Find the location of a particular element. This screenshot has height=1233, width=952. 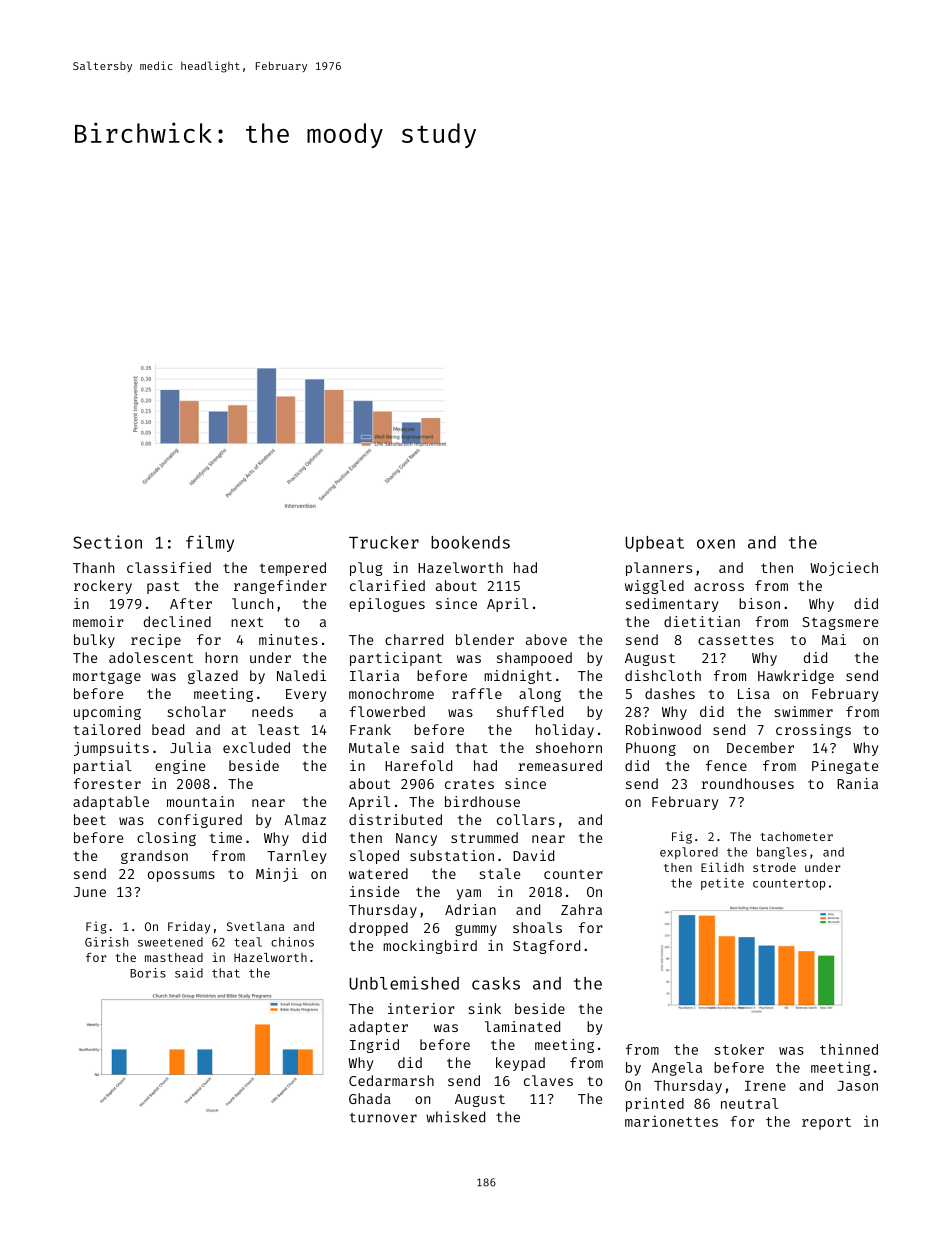

Section is located at coordinates (107, 542).
